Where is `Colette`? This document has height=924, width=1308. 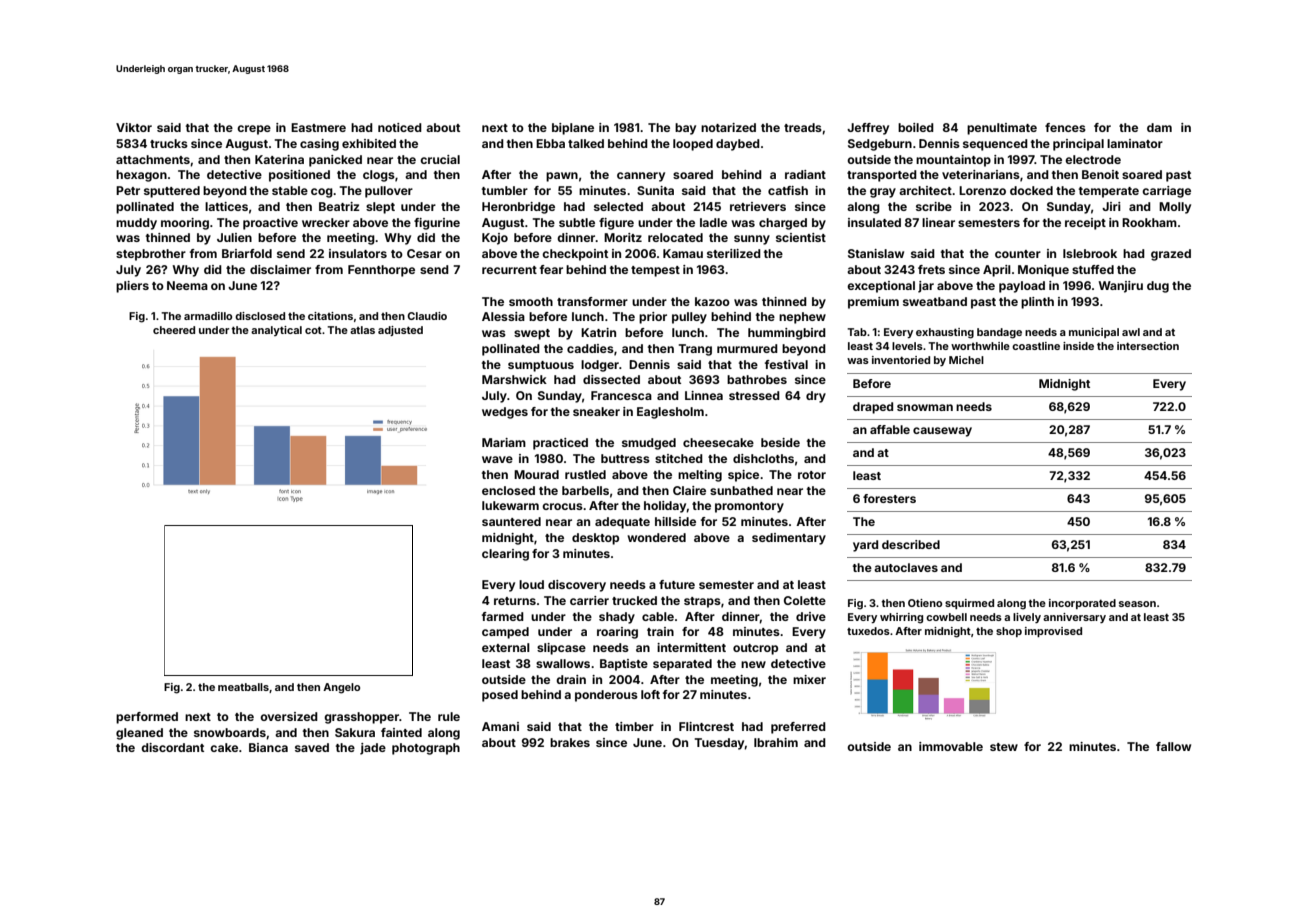 Colette is located at coordinates (805, 600).
